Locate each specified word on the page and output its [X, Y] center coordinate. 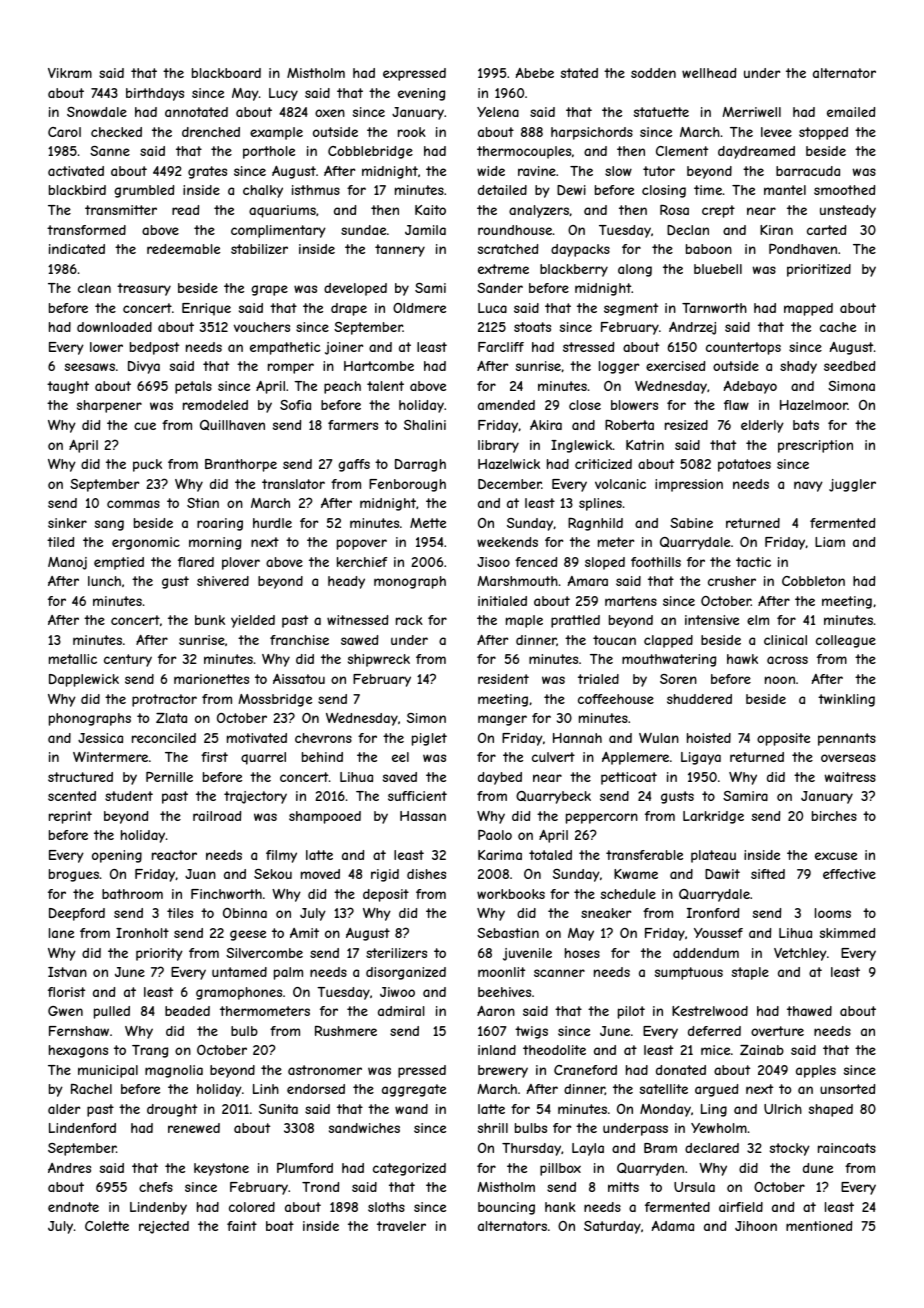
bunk [210, 620]
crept [718, 211]
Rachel [91, 1089]
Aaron [496, 1011]
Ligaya [701, 758]
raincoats [847, 1148]
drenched [211, 132]
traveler [401, 1226]
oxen [330, 113]
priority [159, 954]
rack [409, 620]
